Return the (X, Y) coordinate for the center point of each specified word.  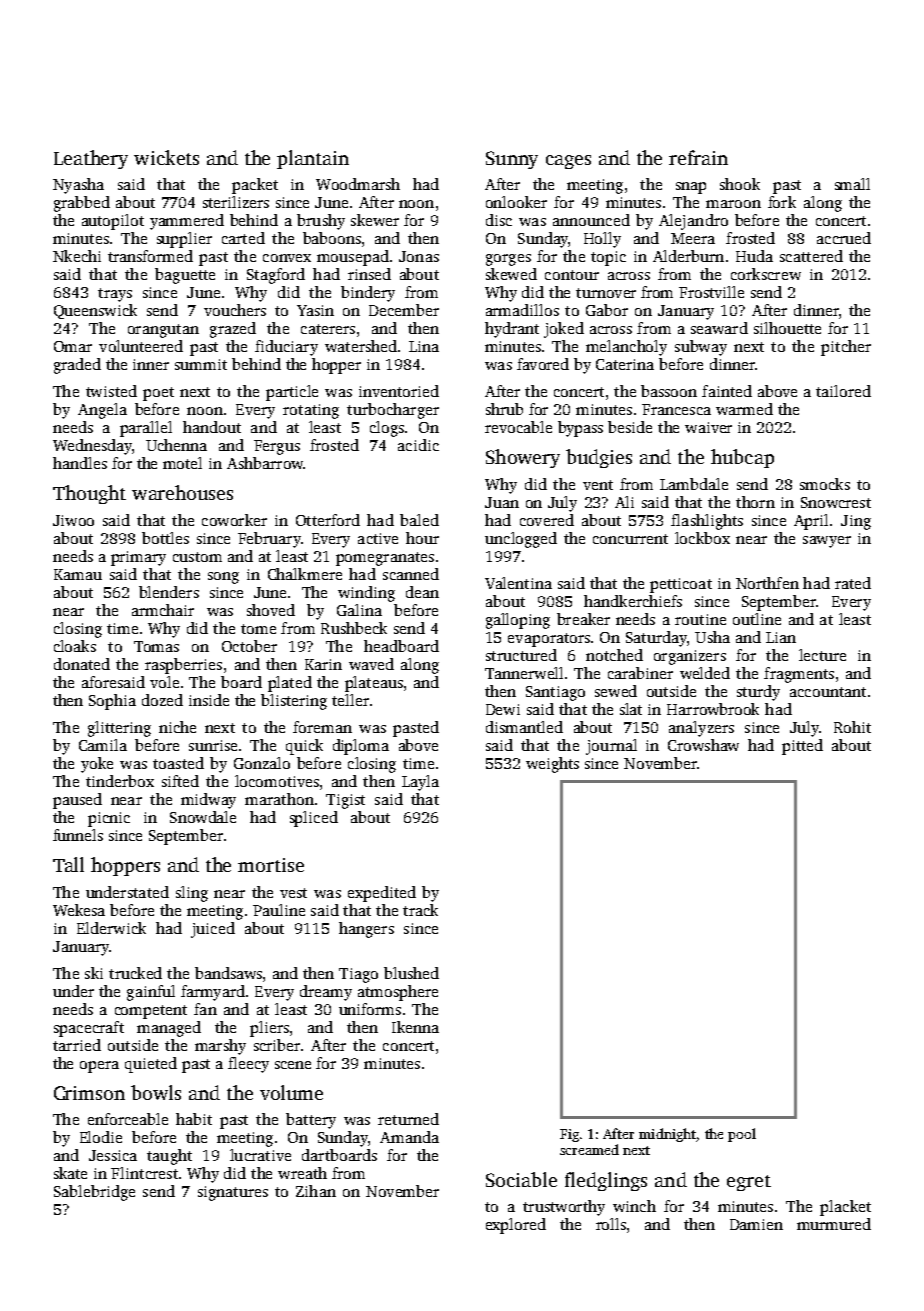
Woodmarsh (358, 184)
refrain (698, 157)
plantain (313, 159)
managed (169, 1029)
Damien (756, 1224)
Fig (569, 1135)
